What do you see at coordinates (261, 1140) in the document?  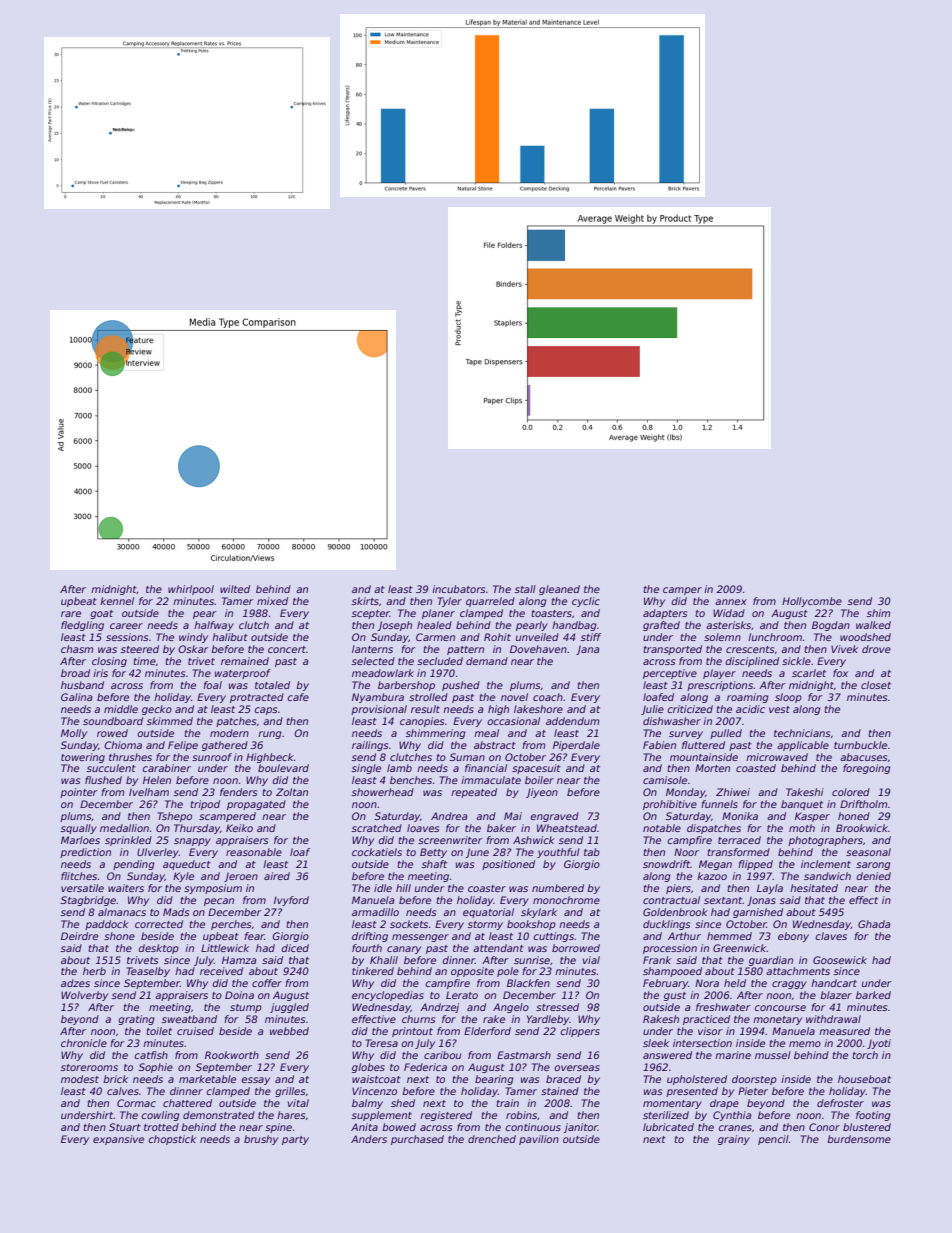 I see `brushy` at bounding box center [261, 1140].
